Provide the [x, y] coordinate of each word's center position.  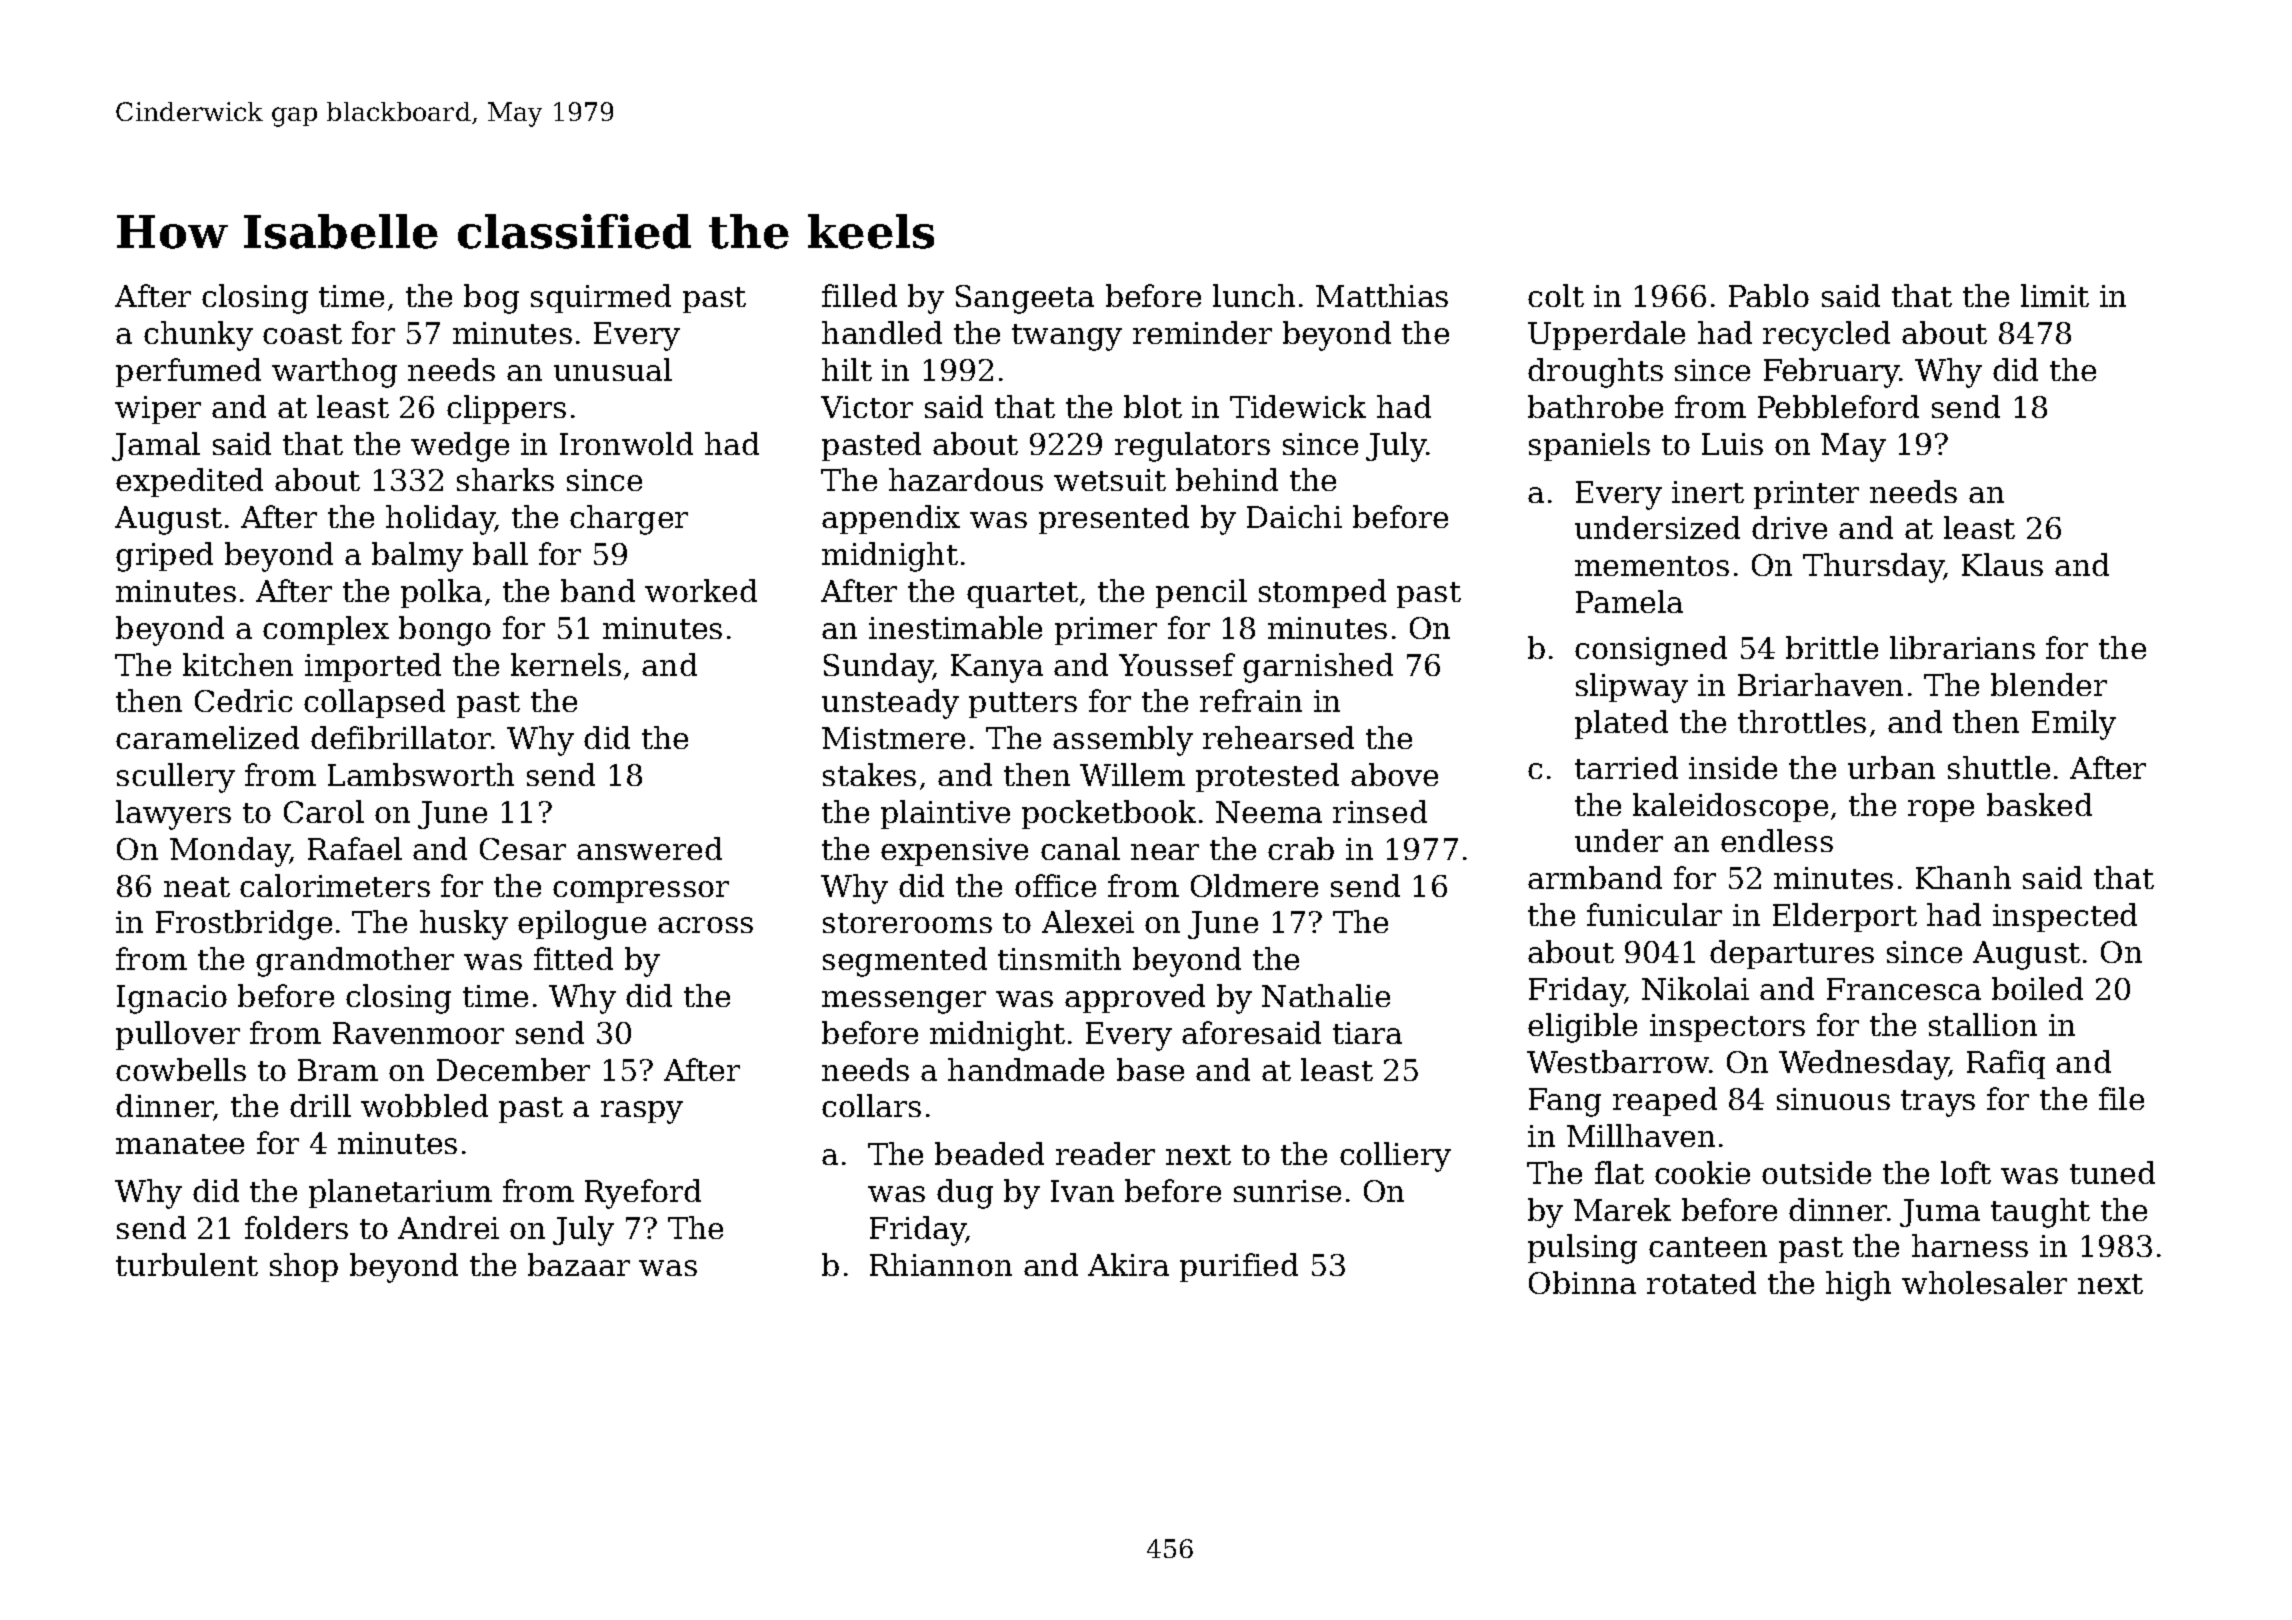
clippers [506, 409]
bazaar [579, 1264]
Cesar [523, 849]
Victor [867, 407]
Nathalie [1326, 995]
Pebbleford [1838, 406]
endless [1777, 840]
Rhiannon [941, 1264]
